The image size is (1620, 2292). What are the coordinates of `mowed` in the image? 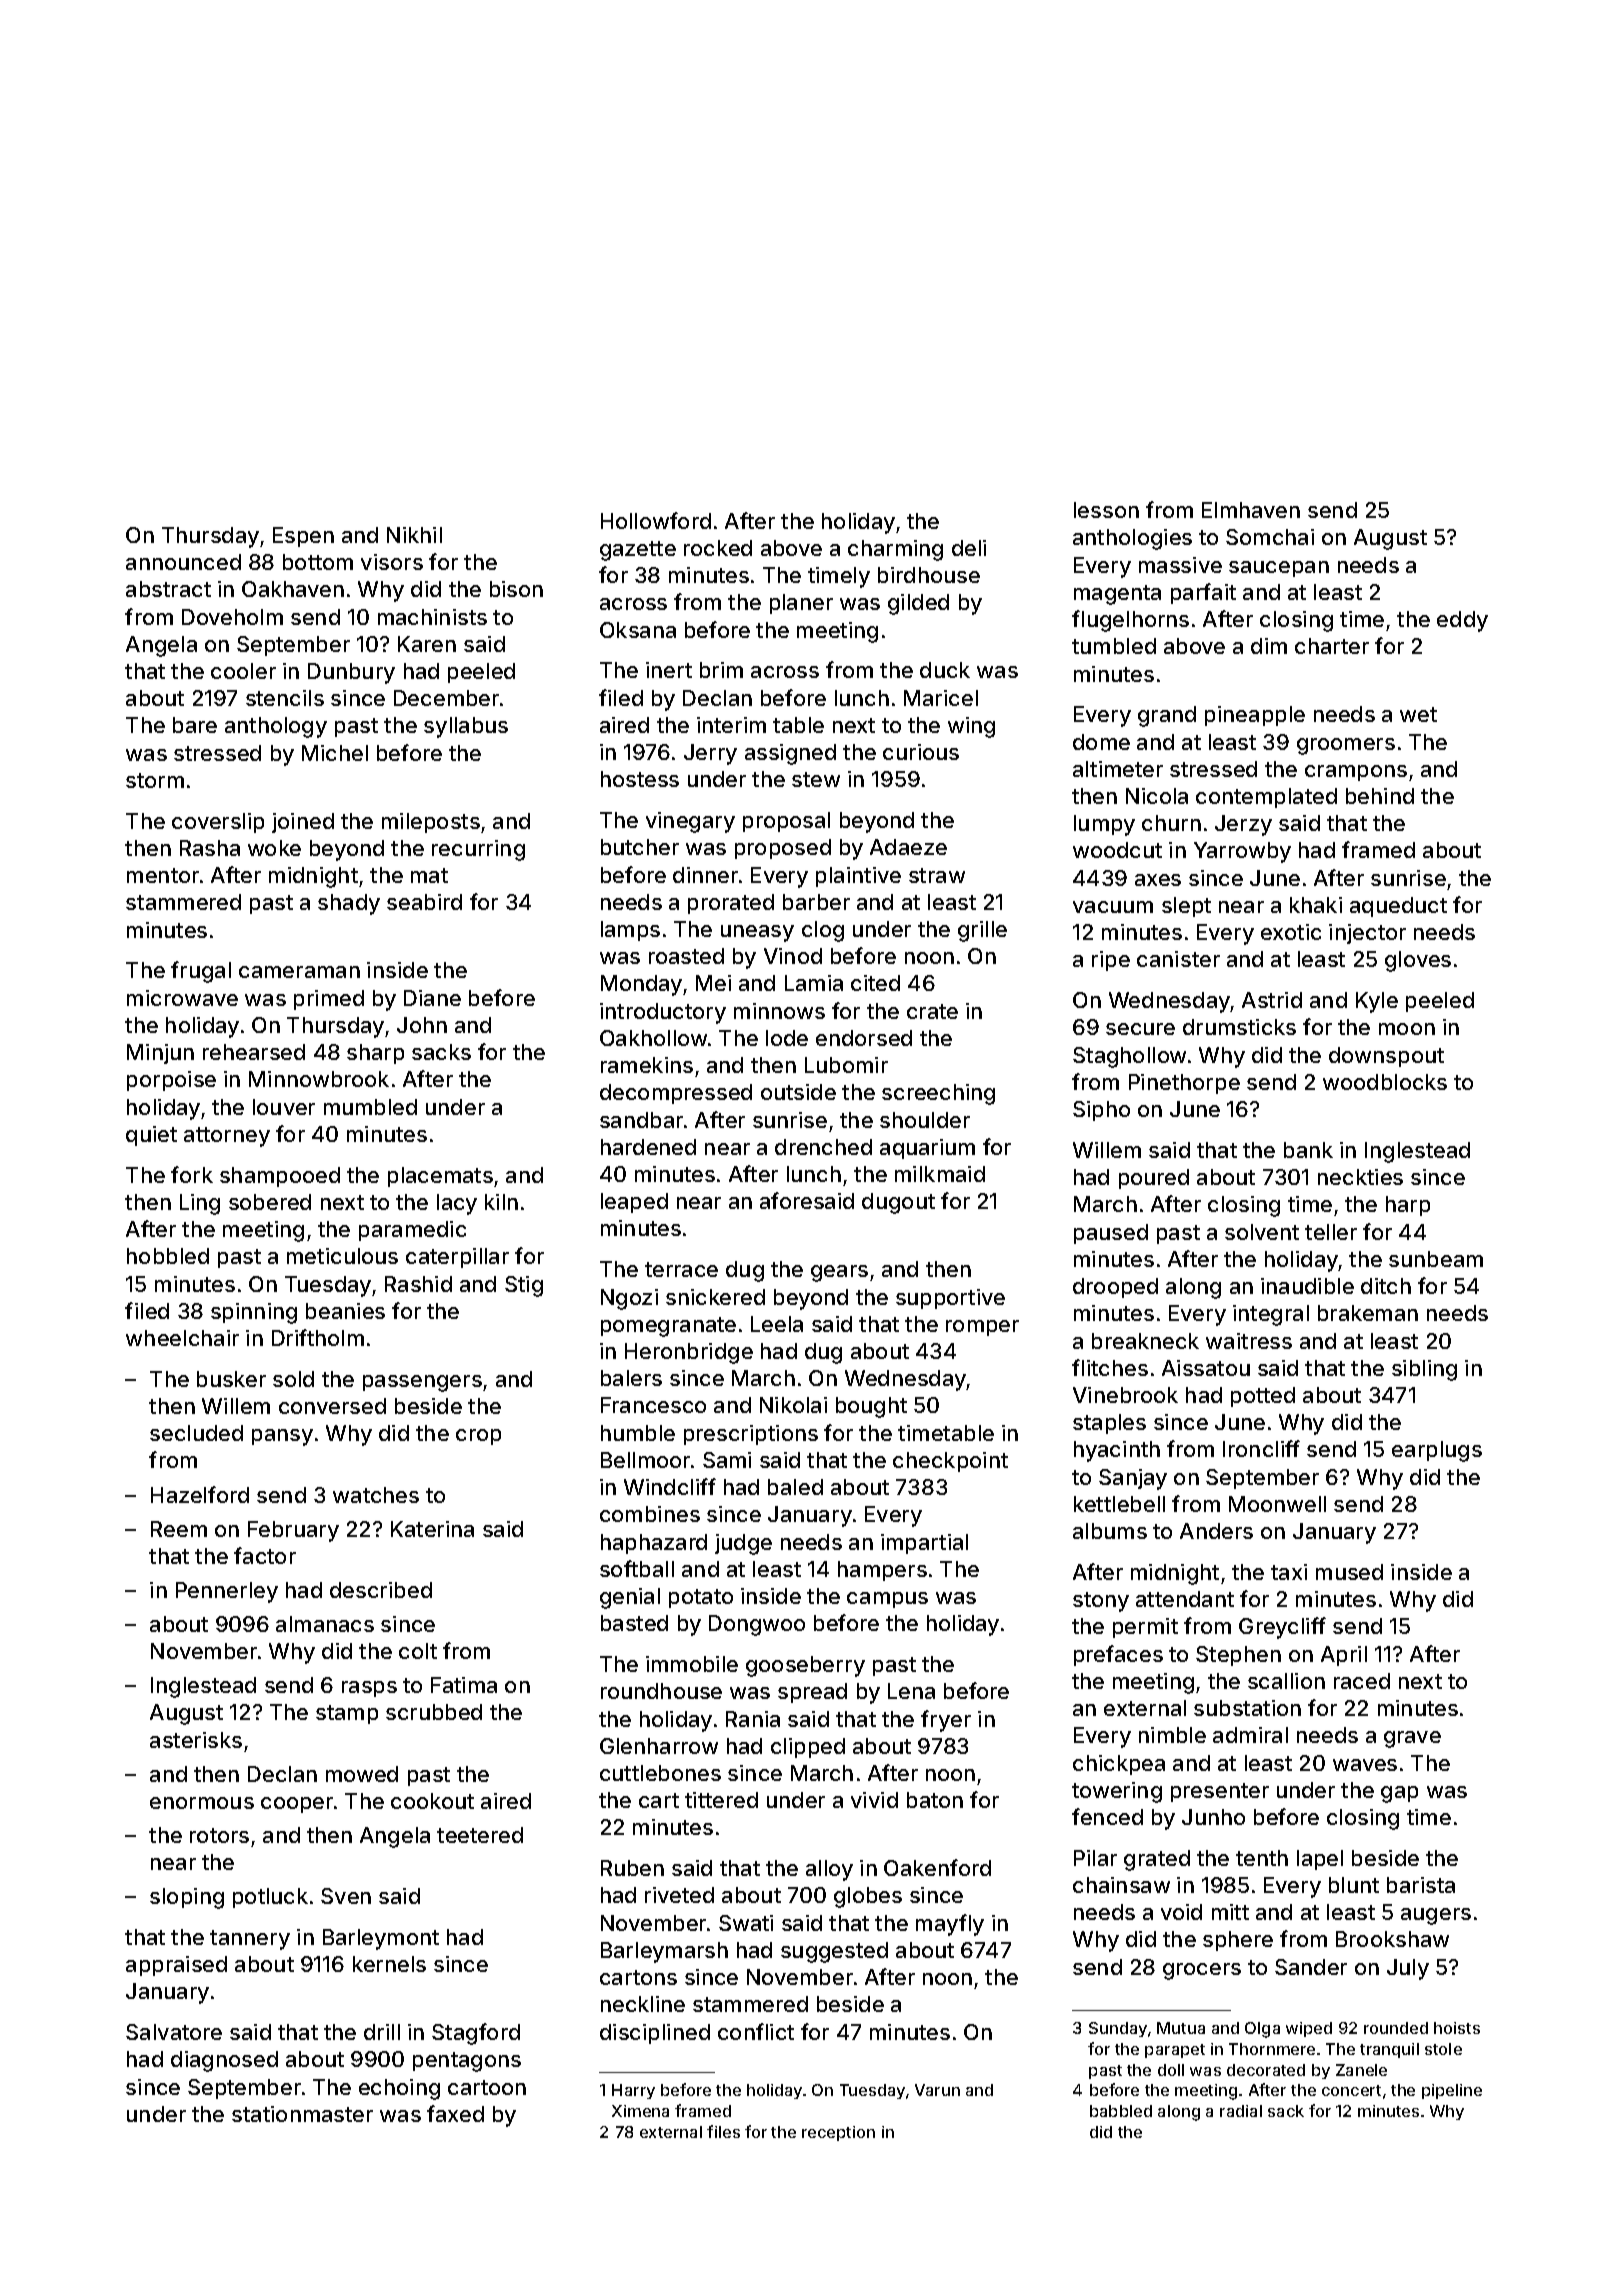 It's located at (362, 1774).
